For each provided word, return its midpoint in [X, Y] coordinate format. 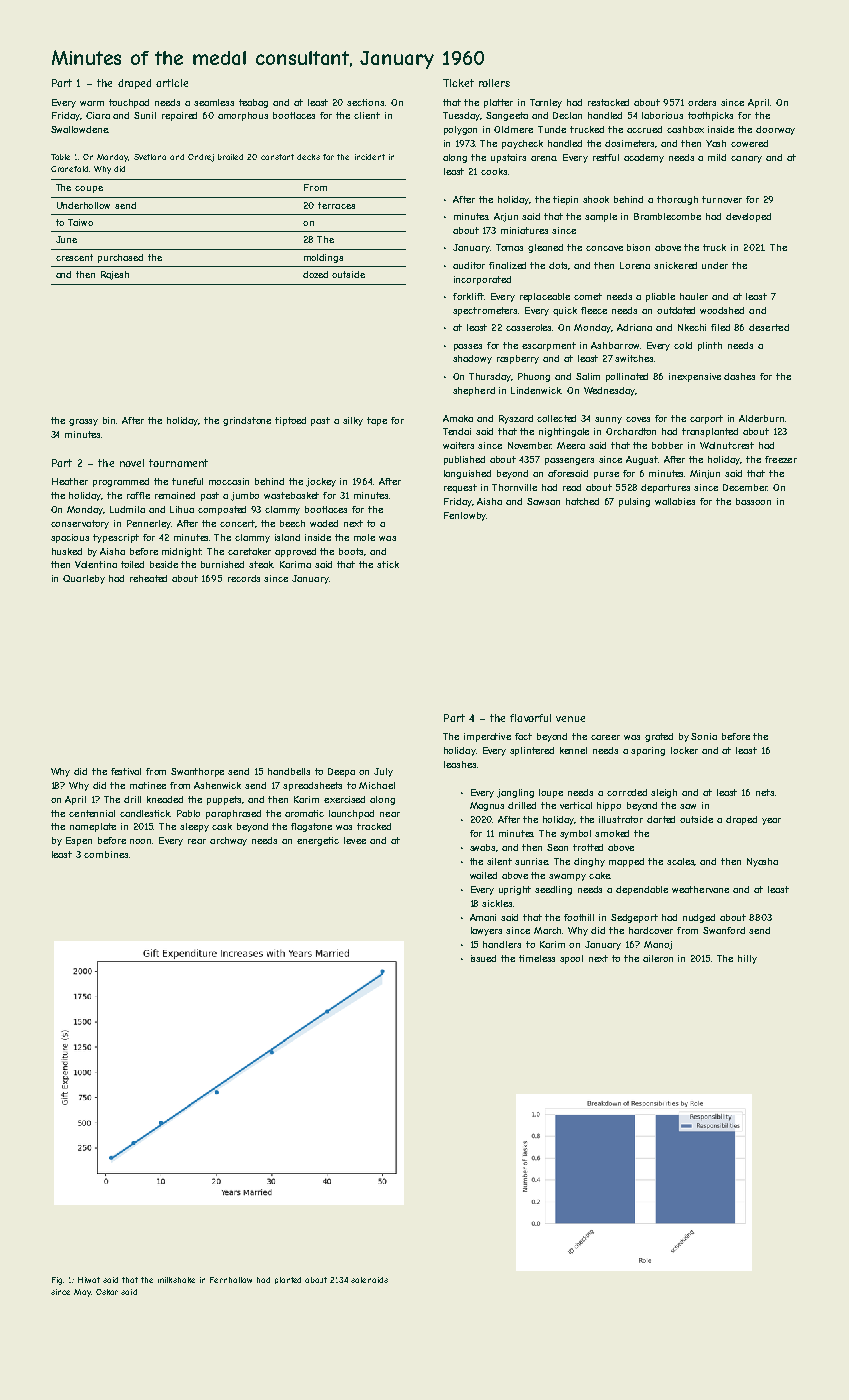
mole [364, 537]
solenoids [369, 1280]
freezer [781, 459]
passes [468, 347]
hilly [747, 959]
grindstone [247, 421]
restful [606, 157]
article [172, 83]
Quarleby [84, 579]
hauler [694, 296]
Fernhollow [231, 1280]
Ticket [458, 83]
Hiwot [89, 1280]
